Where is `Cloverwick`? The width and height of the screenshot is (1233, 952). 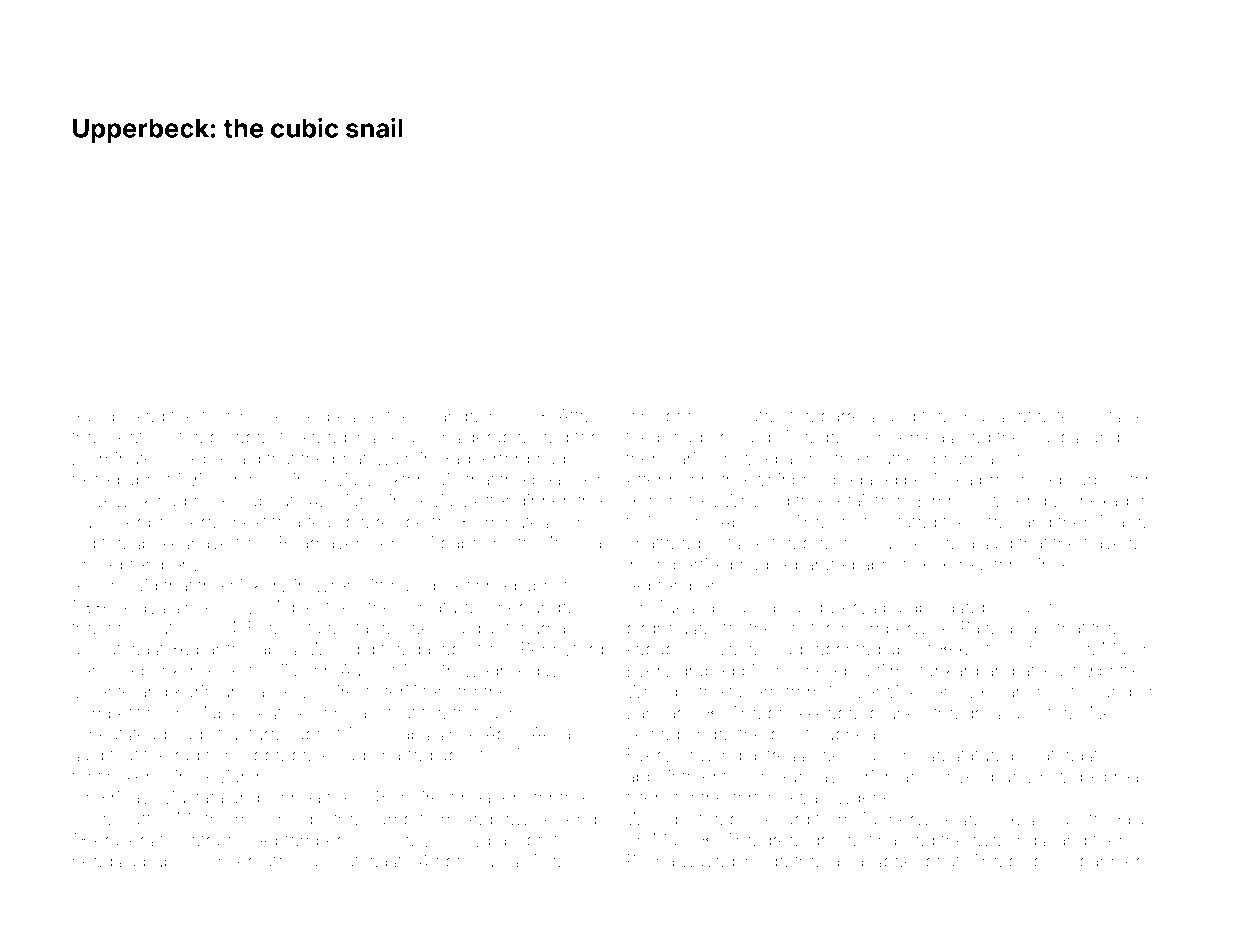
Cloverwick is located at coordinates (873, 691).
